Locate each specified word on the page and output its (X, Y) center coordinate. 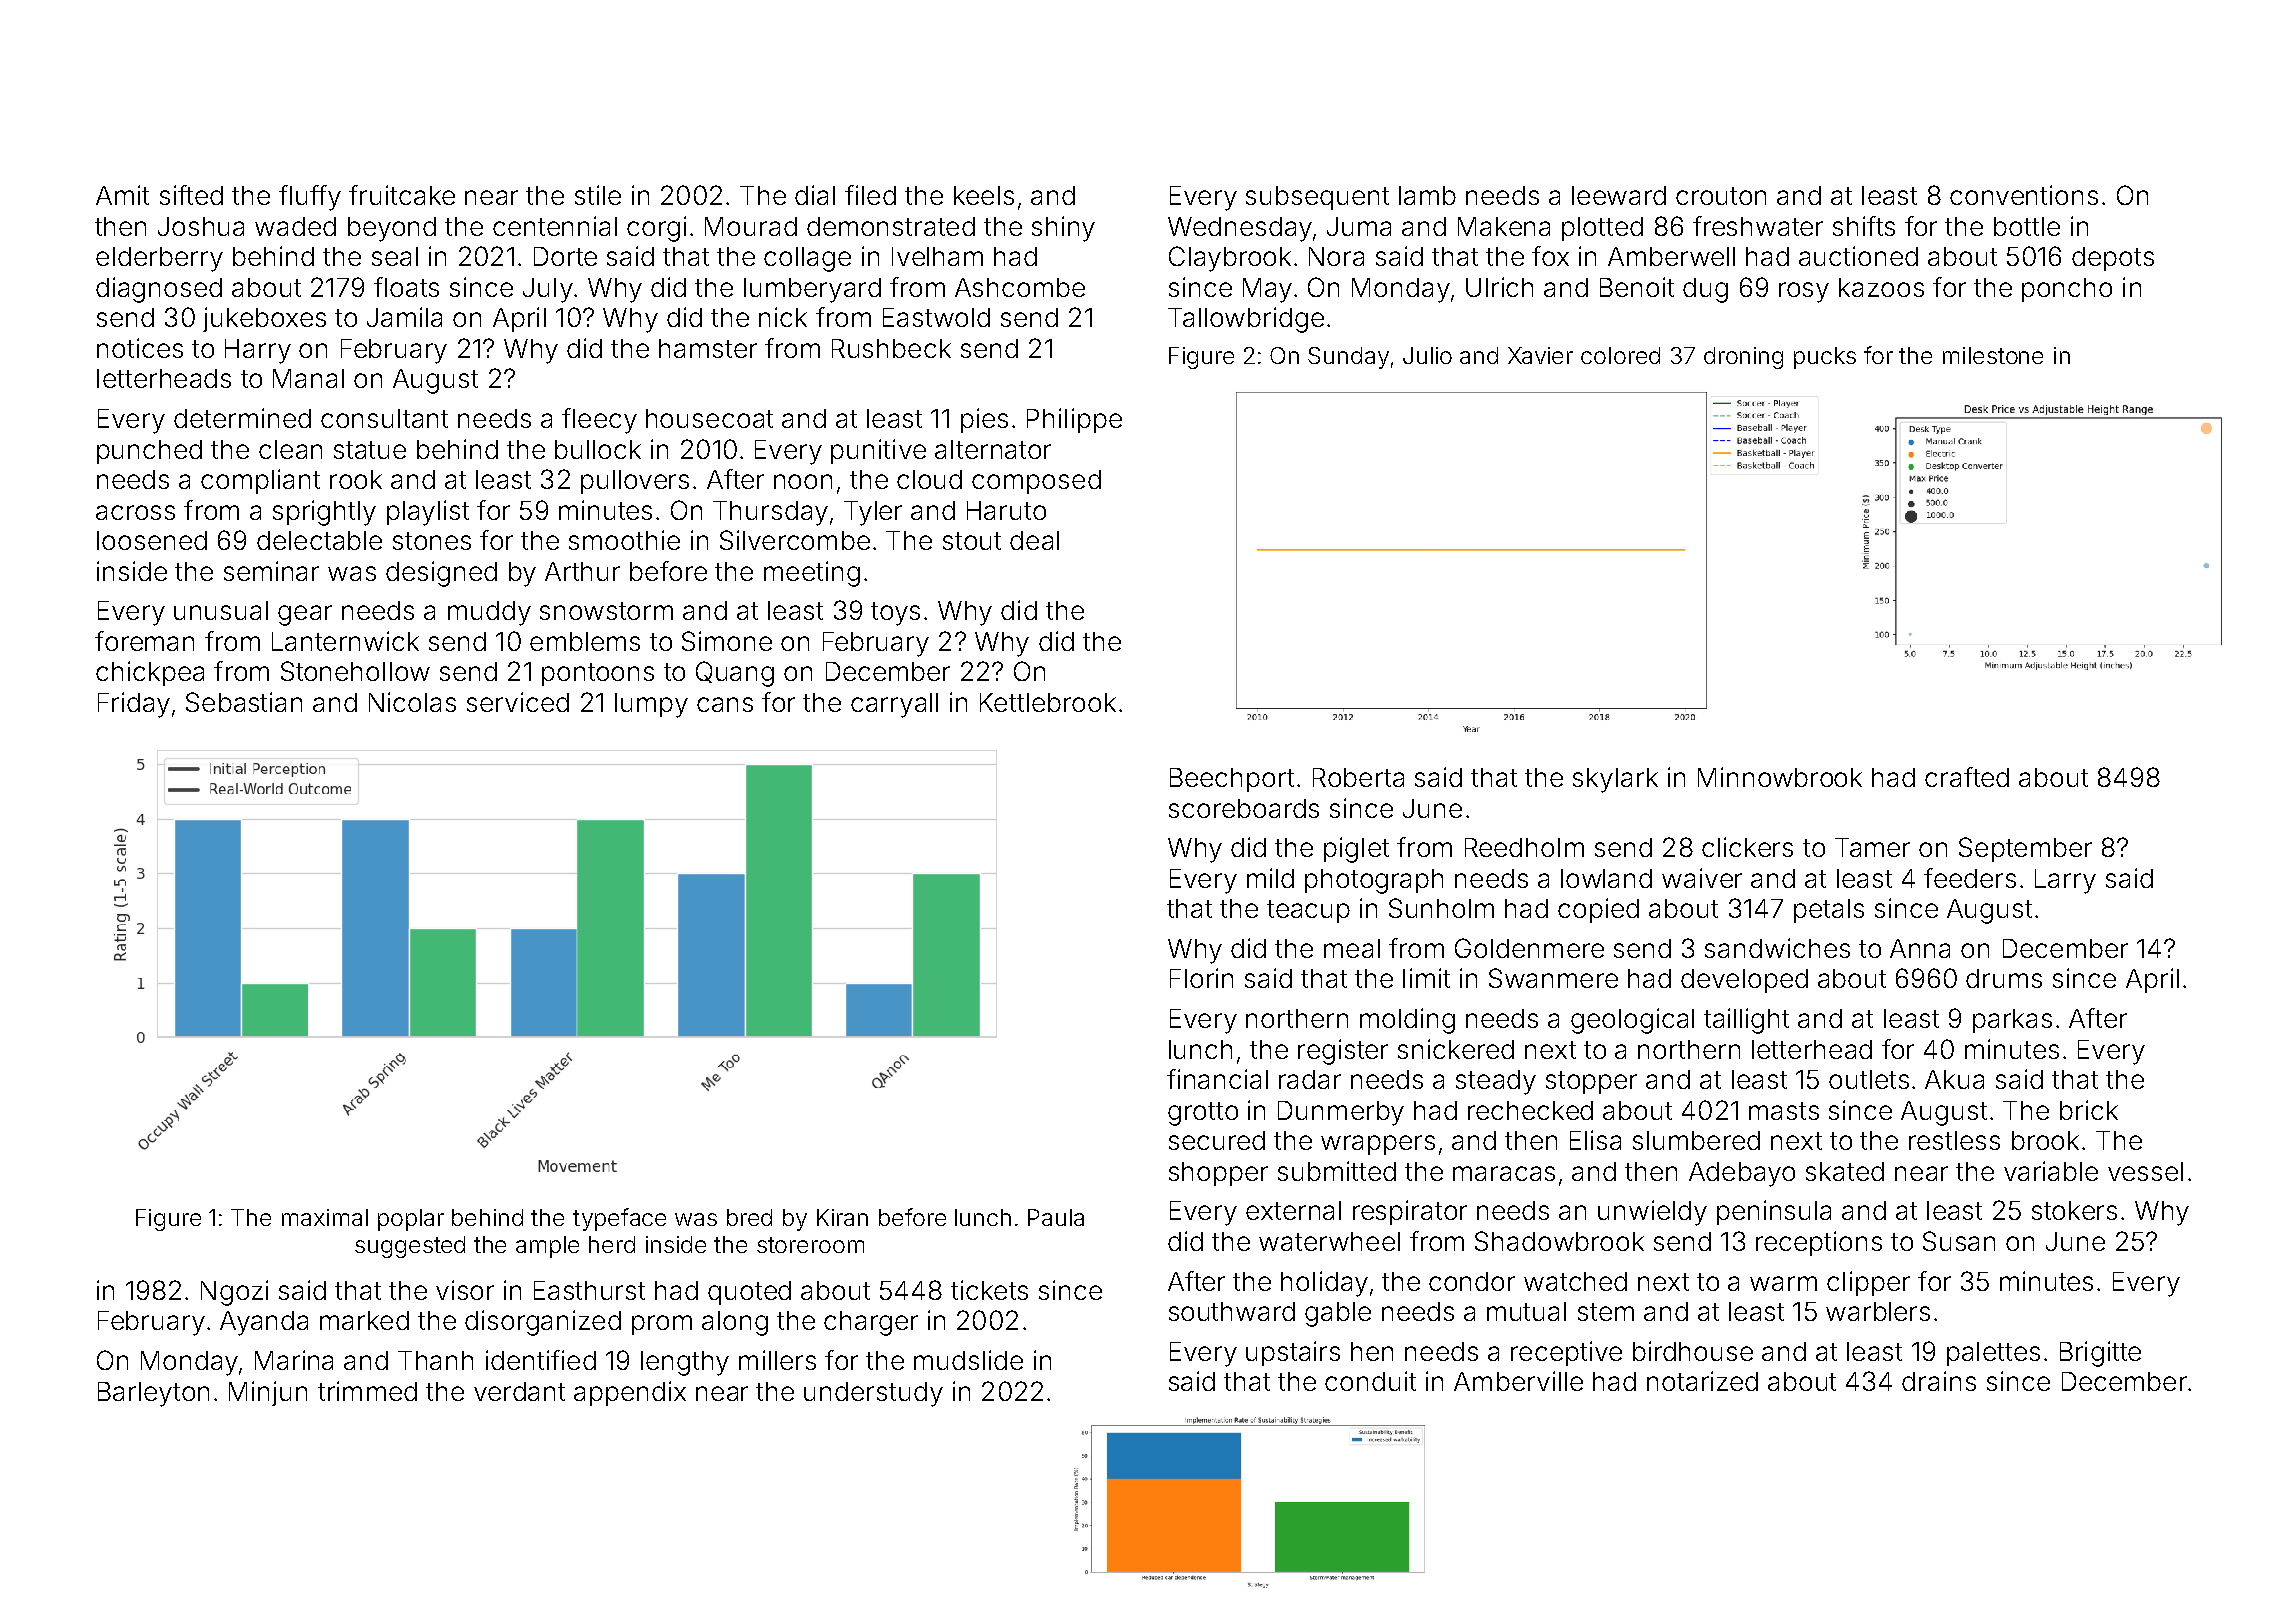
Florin (1201, 978)
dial (815, 195)
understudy (873, 1394)
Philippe (1074, 420)
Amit (122, 195)
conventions (2024, 195)
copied (1598, 910)
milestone (1993, 355)
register (1343, 1052)
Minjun (268, 1393)
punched (149, 452)
